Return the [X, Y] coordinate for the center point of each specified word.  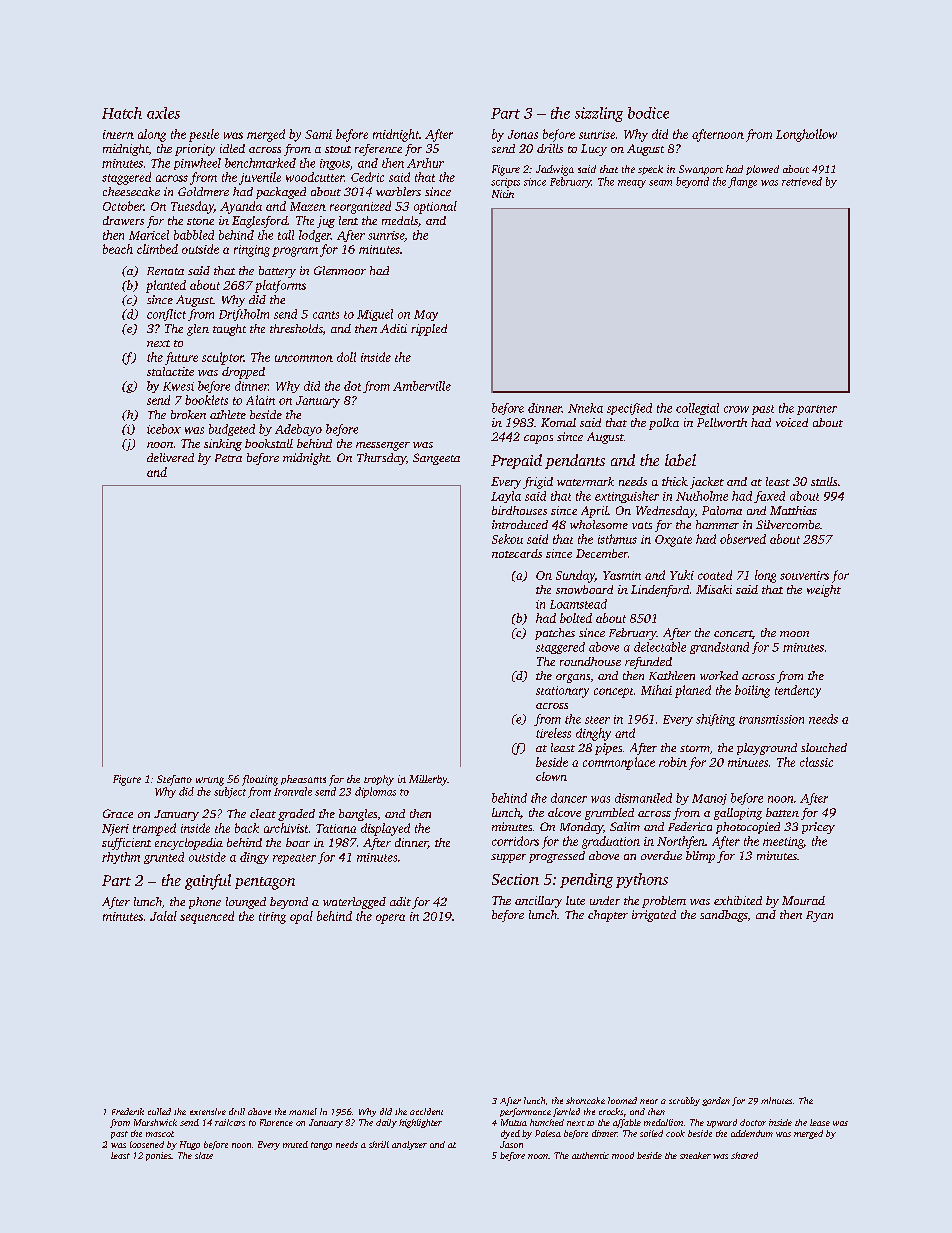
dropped [243, 373]
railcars [230, 1122]
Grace [118, 813]
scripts [505, 183]
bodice [648, 113]
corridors [515, 841]
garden [716, 1101]
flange [742, 182]
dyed [510, 1134]
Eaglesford [260, 222]
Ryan [819, 916]
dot [352, 386]
